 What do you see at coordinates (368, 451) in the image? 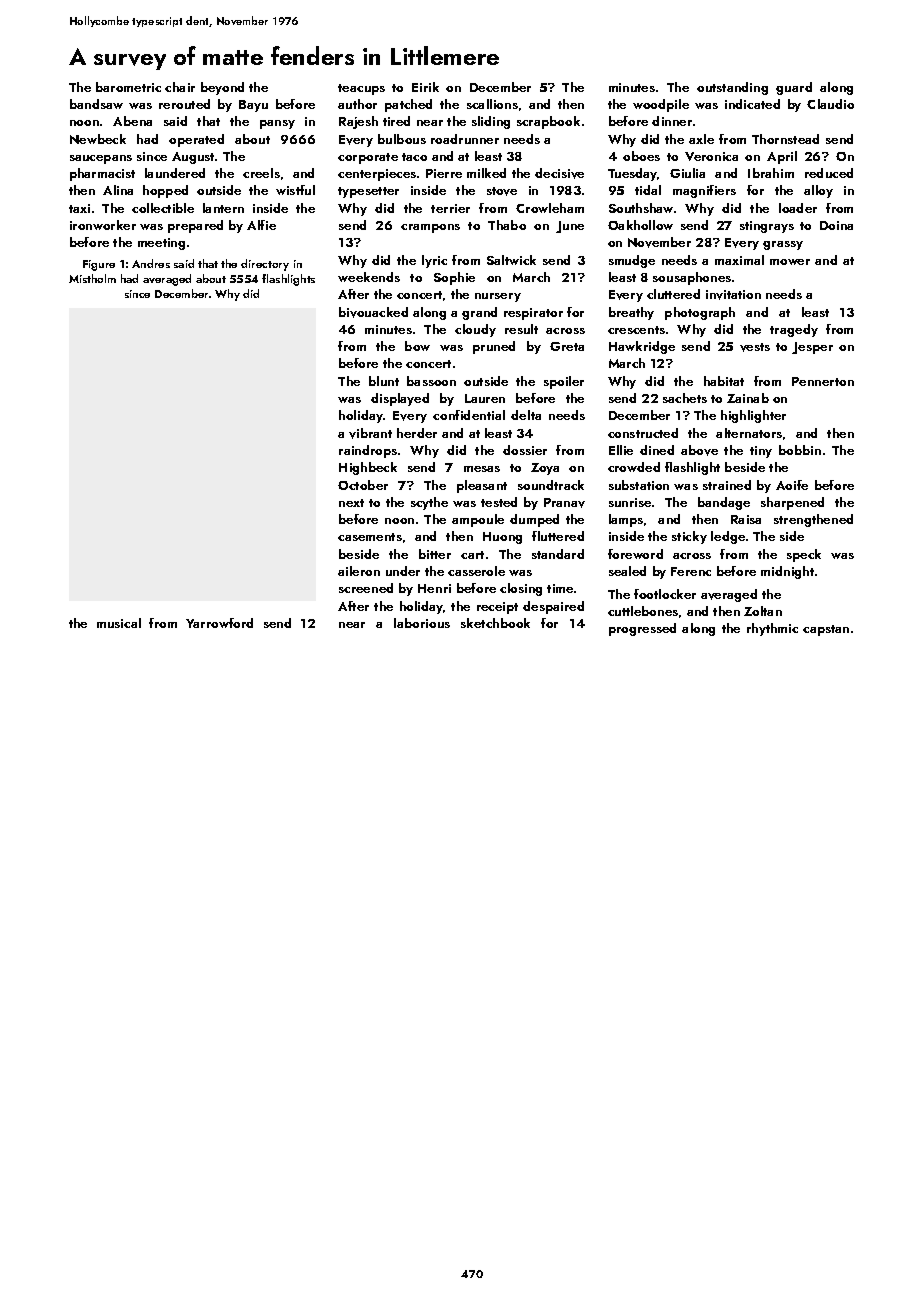
I see `raindrops` at bounding box center [368, 451].
